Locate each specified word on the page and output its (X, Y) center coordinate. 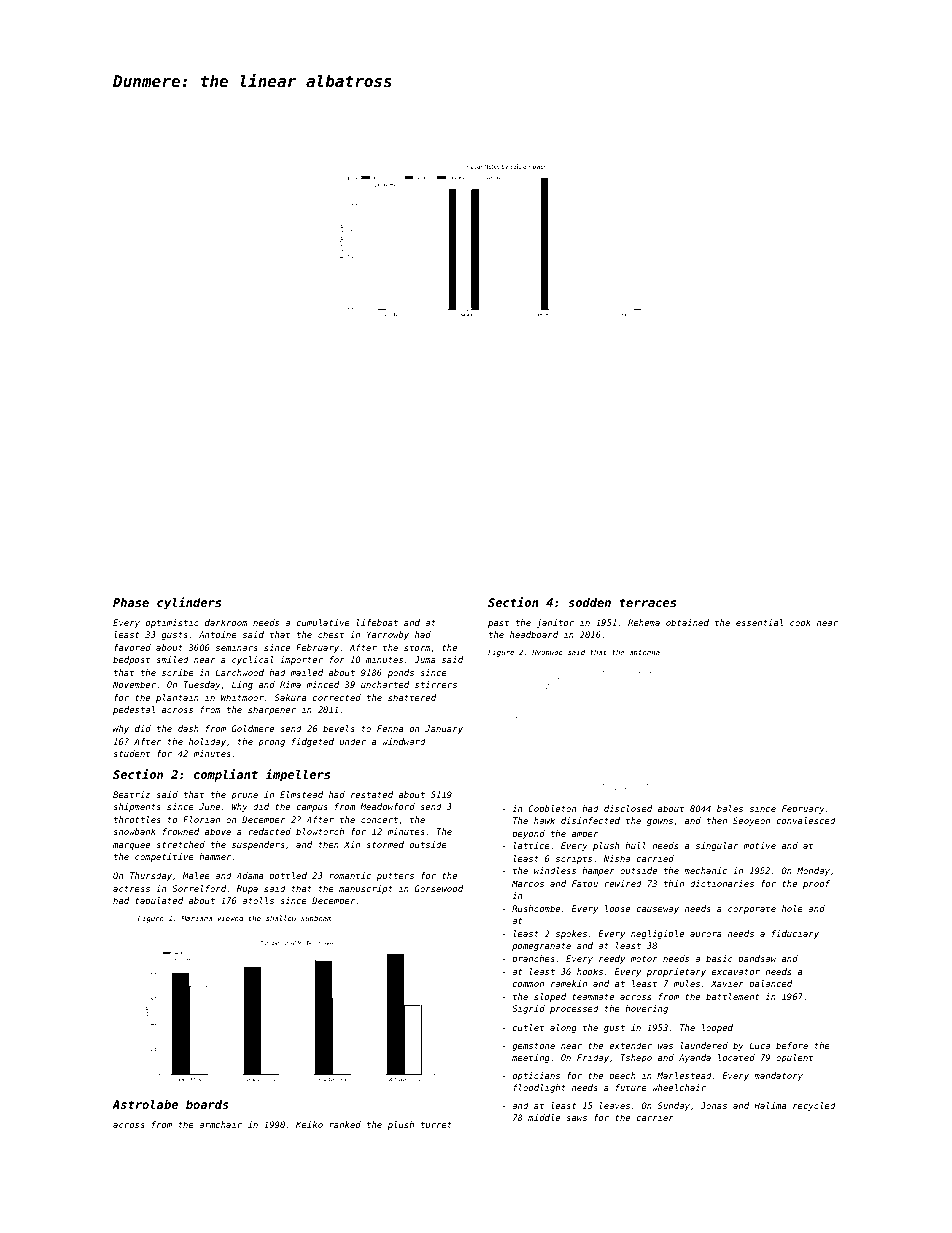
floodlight (539, 1088)
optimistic (172, 623)
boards (207, 1104)
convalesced (806, 820)
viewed (230, 918)
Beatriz (131, 794)
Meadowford (387, 806)
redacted (270, 831)
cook (800, 622)
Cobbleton (552, 808)
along (563, 1028)
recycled (814, 1106)
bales (730, 808)
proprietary (676, 972)
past (498, 624)
